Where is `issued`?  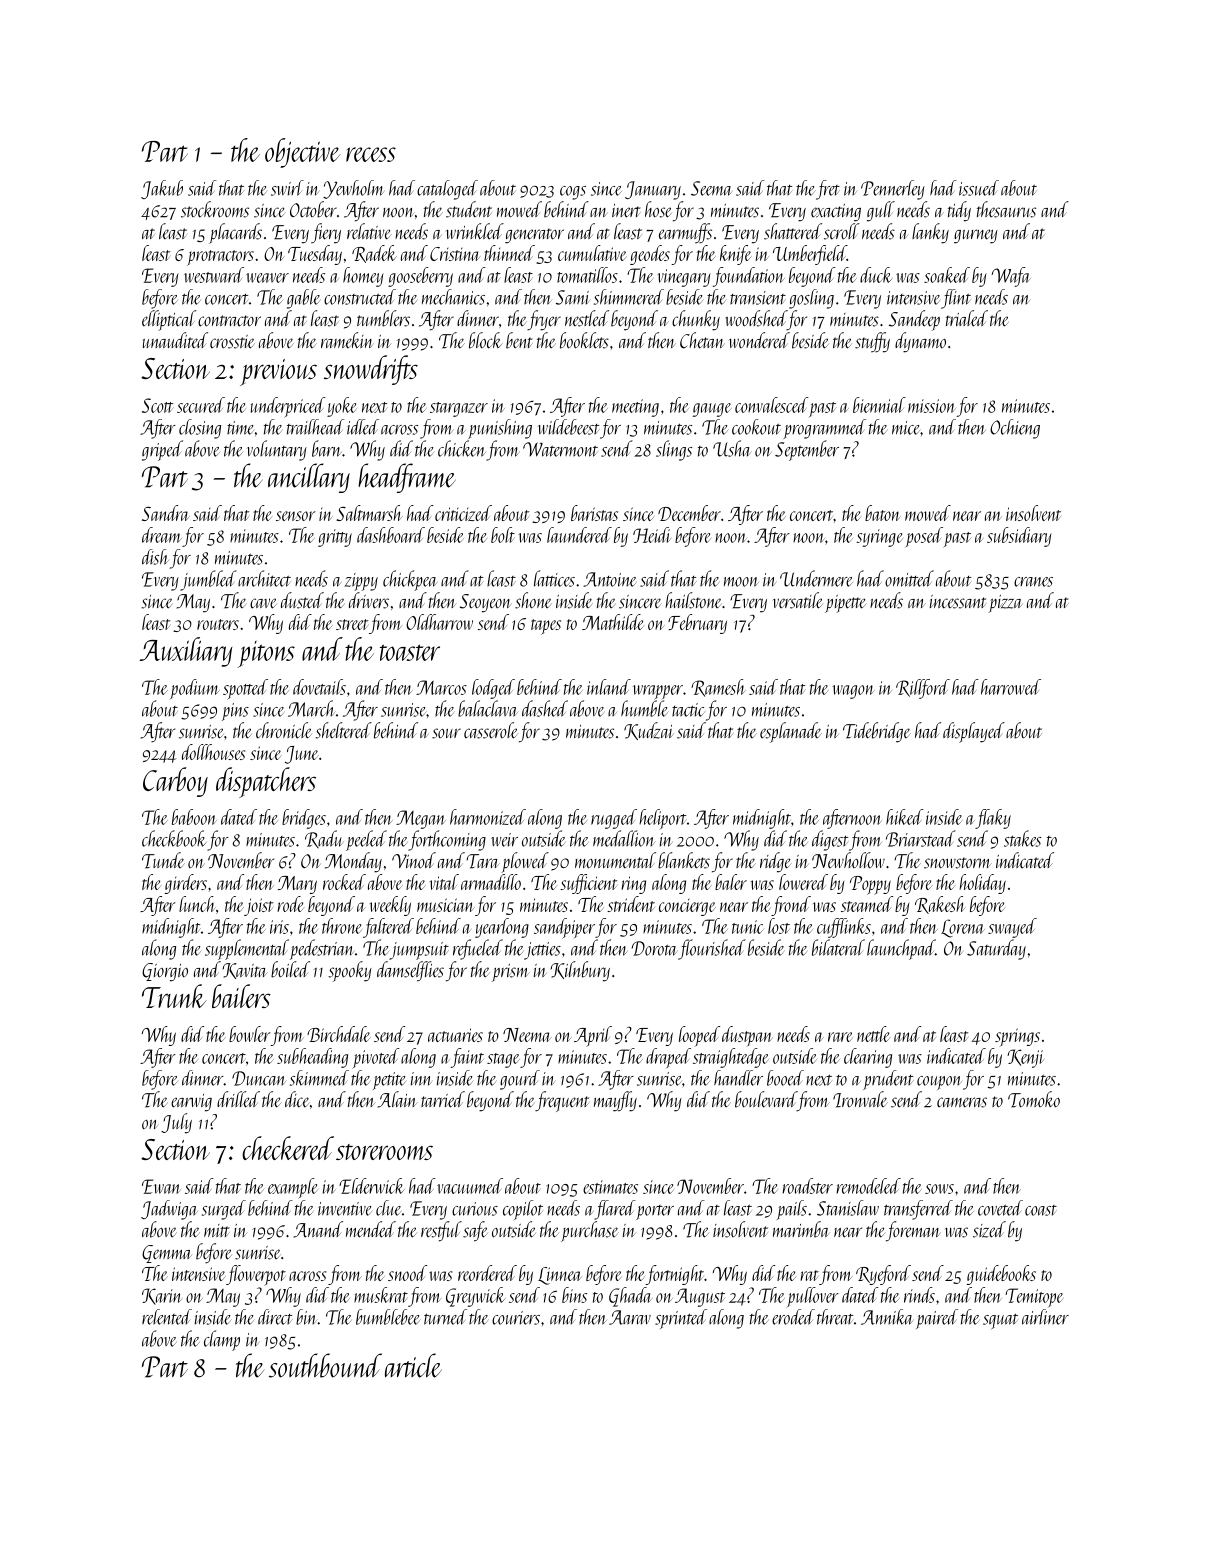
issued is located at coordinates (979, 188).
